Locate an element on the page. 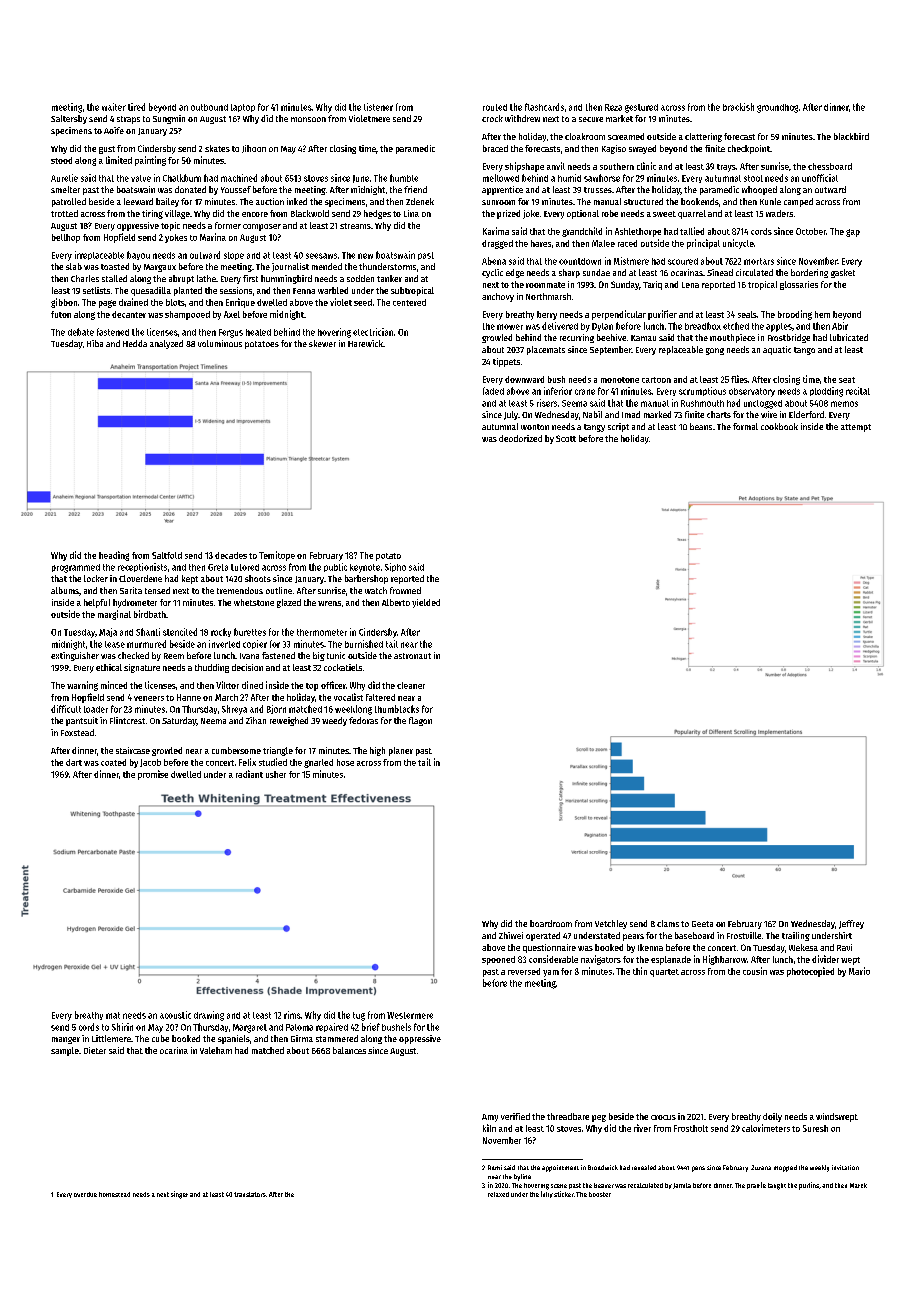 The height and width of the image is (1308, 924). Mario is located at coordinates (859, 971).
